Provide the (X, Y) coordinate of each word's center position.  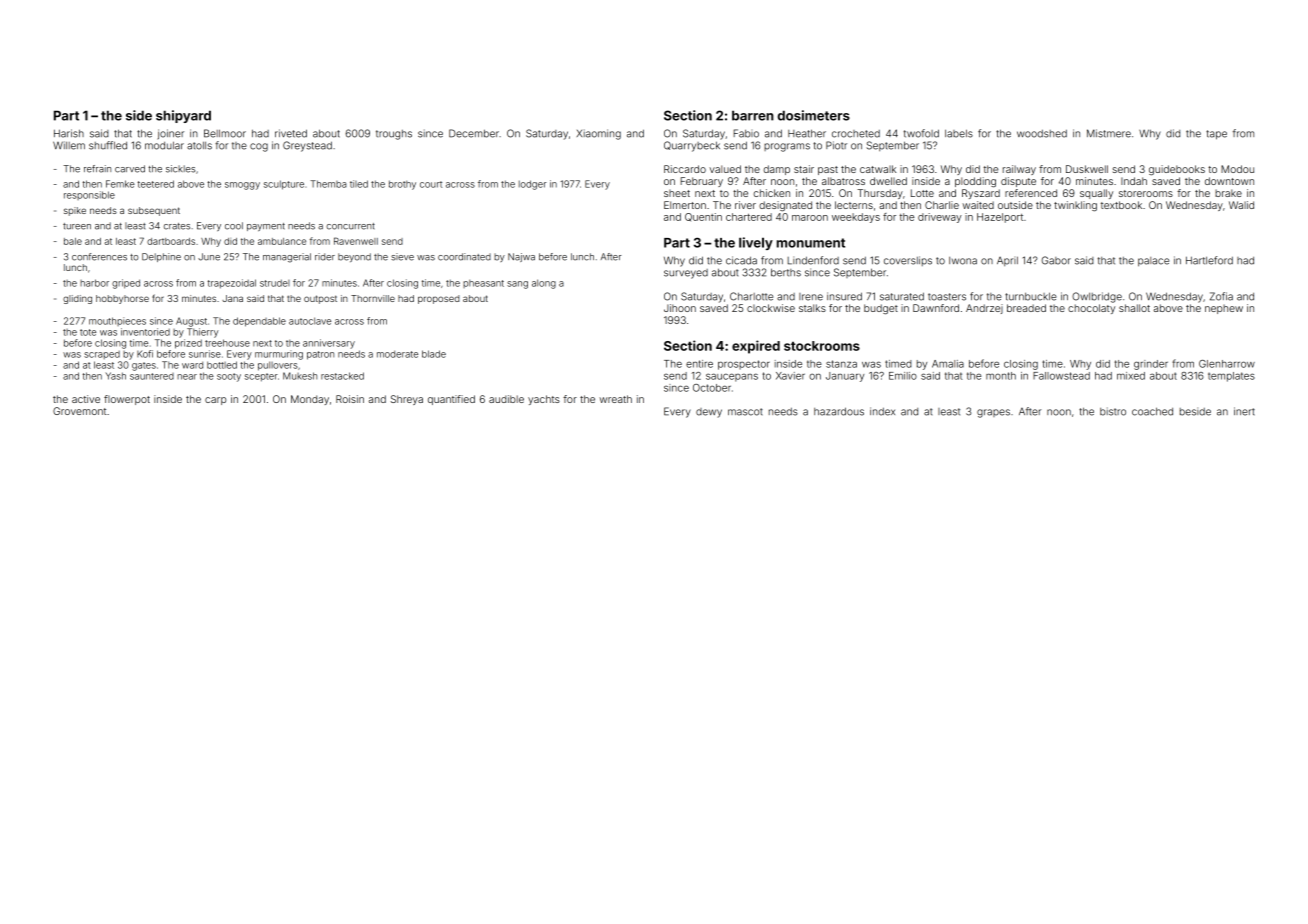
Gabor (1056, 260)
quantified (451, 400)
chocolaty (1091, 309)
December (474, 133)
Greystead (307, 146)
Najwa (521, 257)
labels (959, 133)
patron (320, 355)
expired (756, 347)
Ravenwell (356, 241)
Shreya (407, 400)
